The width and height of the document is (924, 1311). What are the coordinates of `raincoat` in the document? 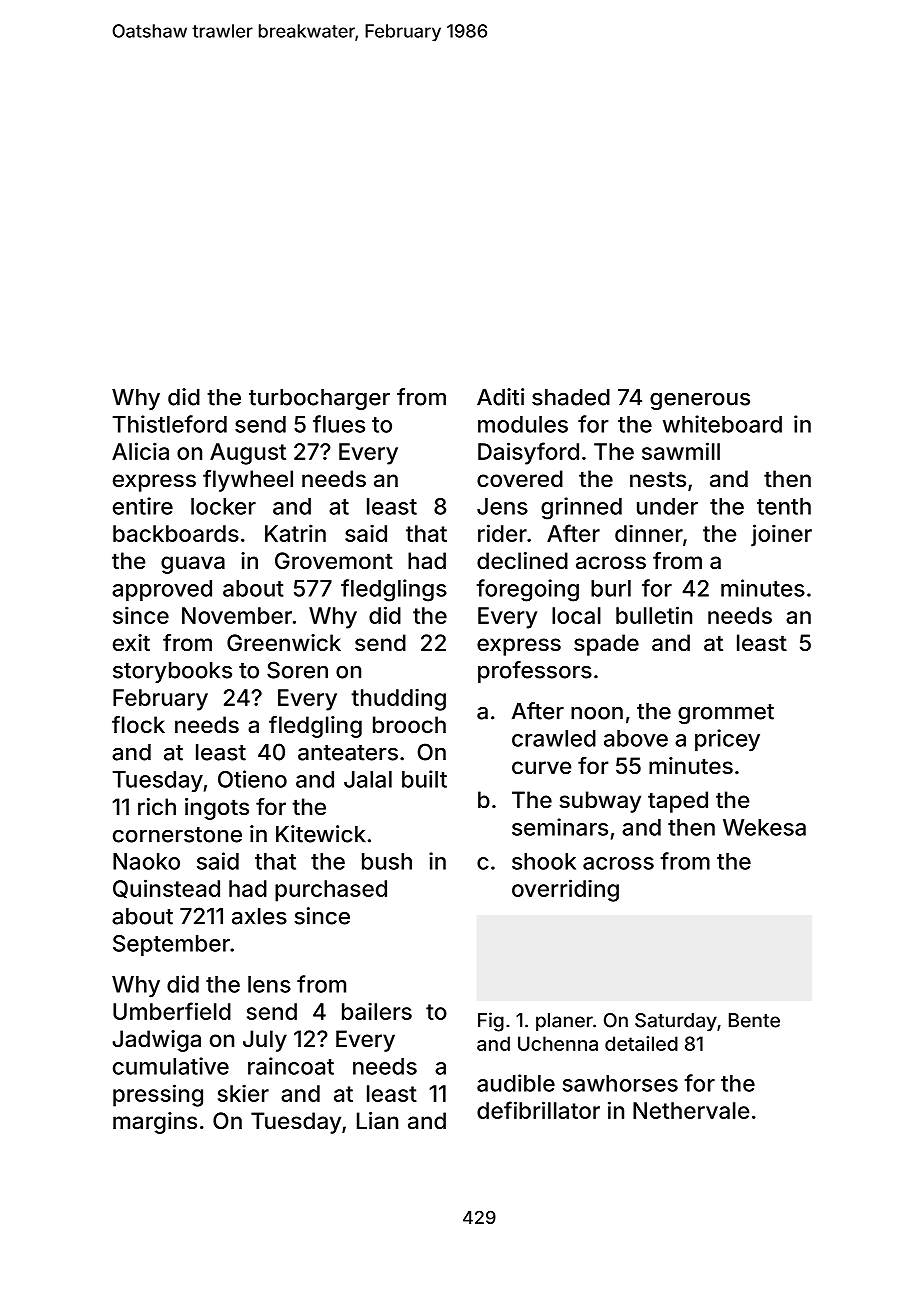 It's located at (291, 1066).
